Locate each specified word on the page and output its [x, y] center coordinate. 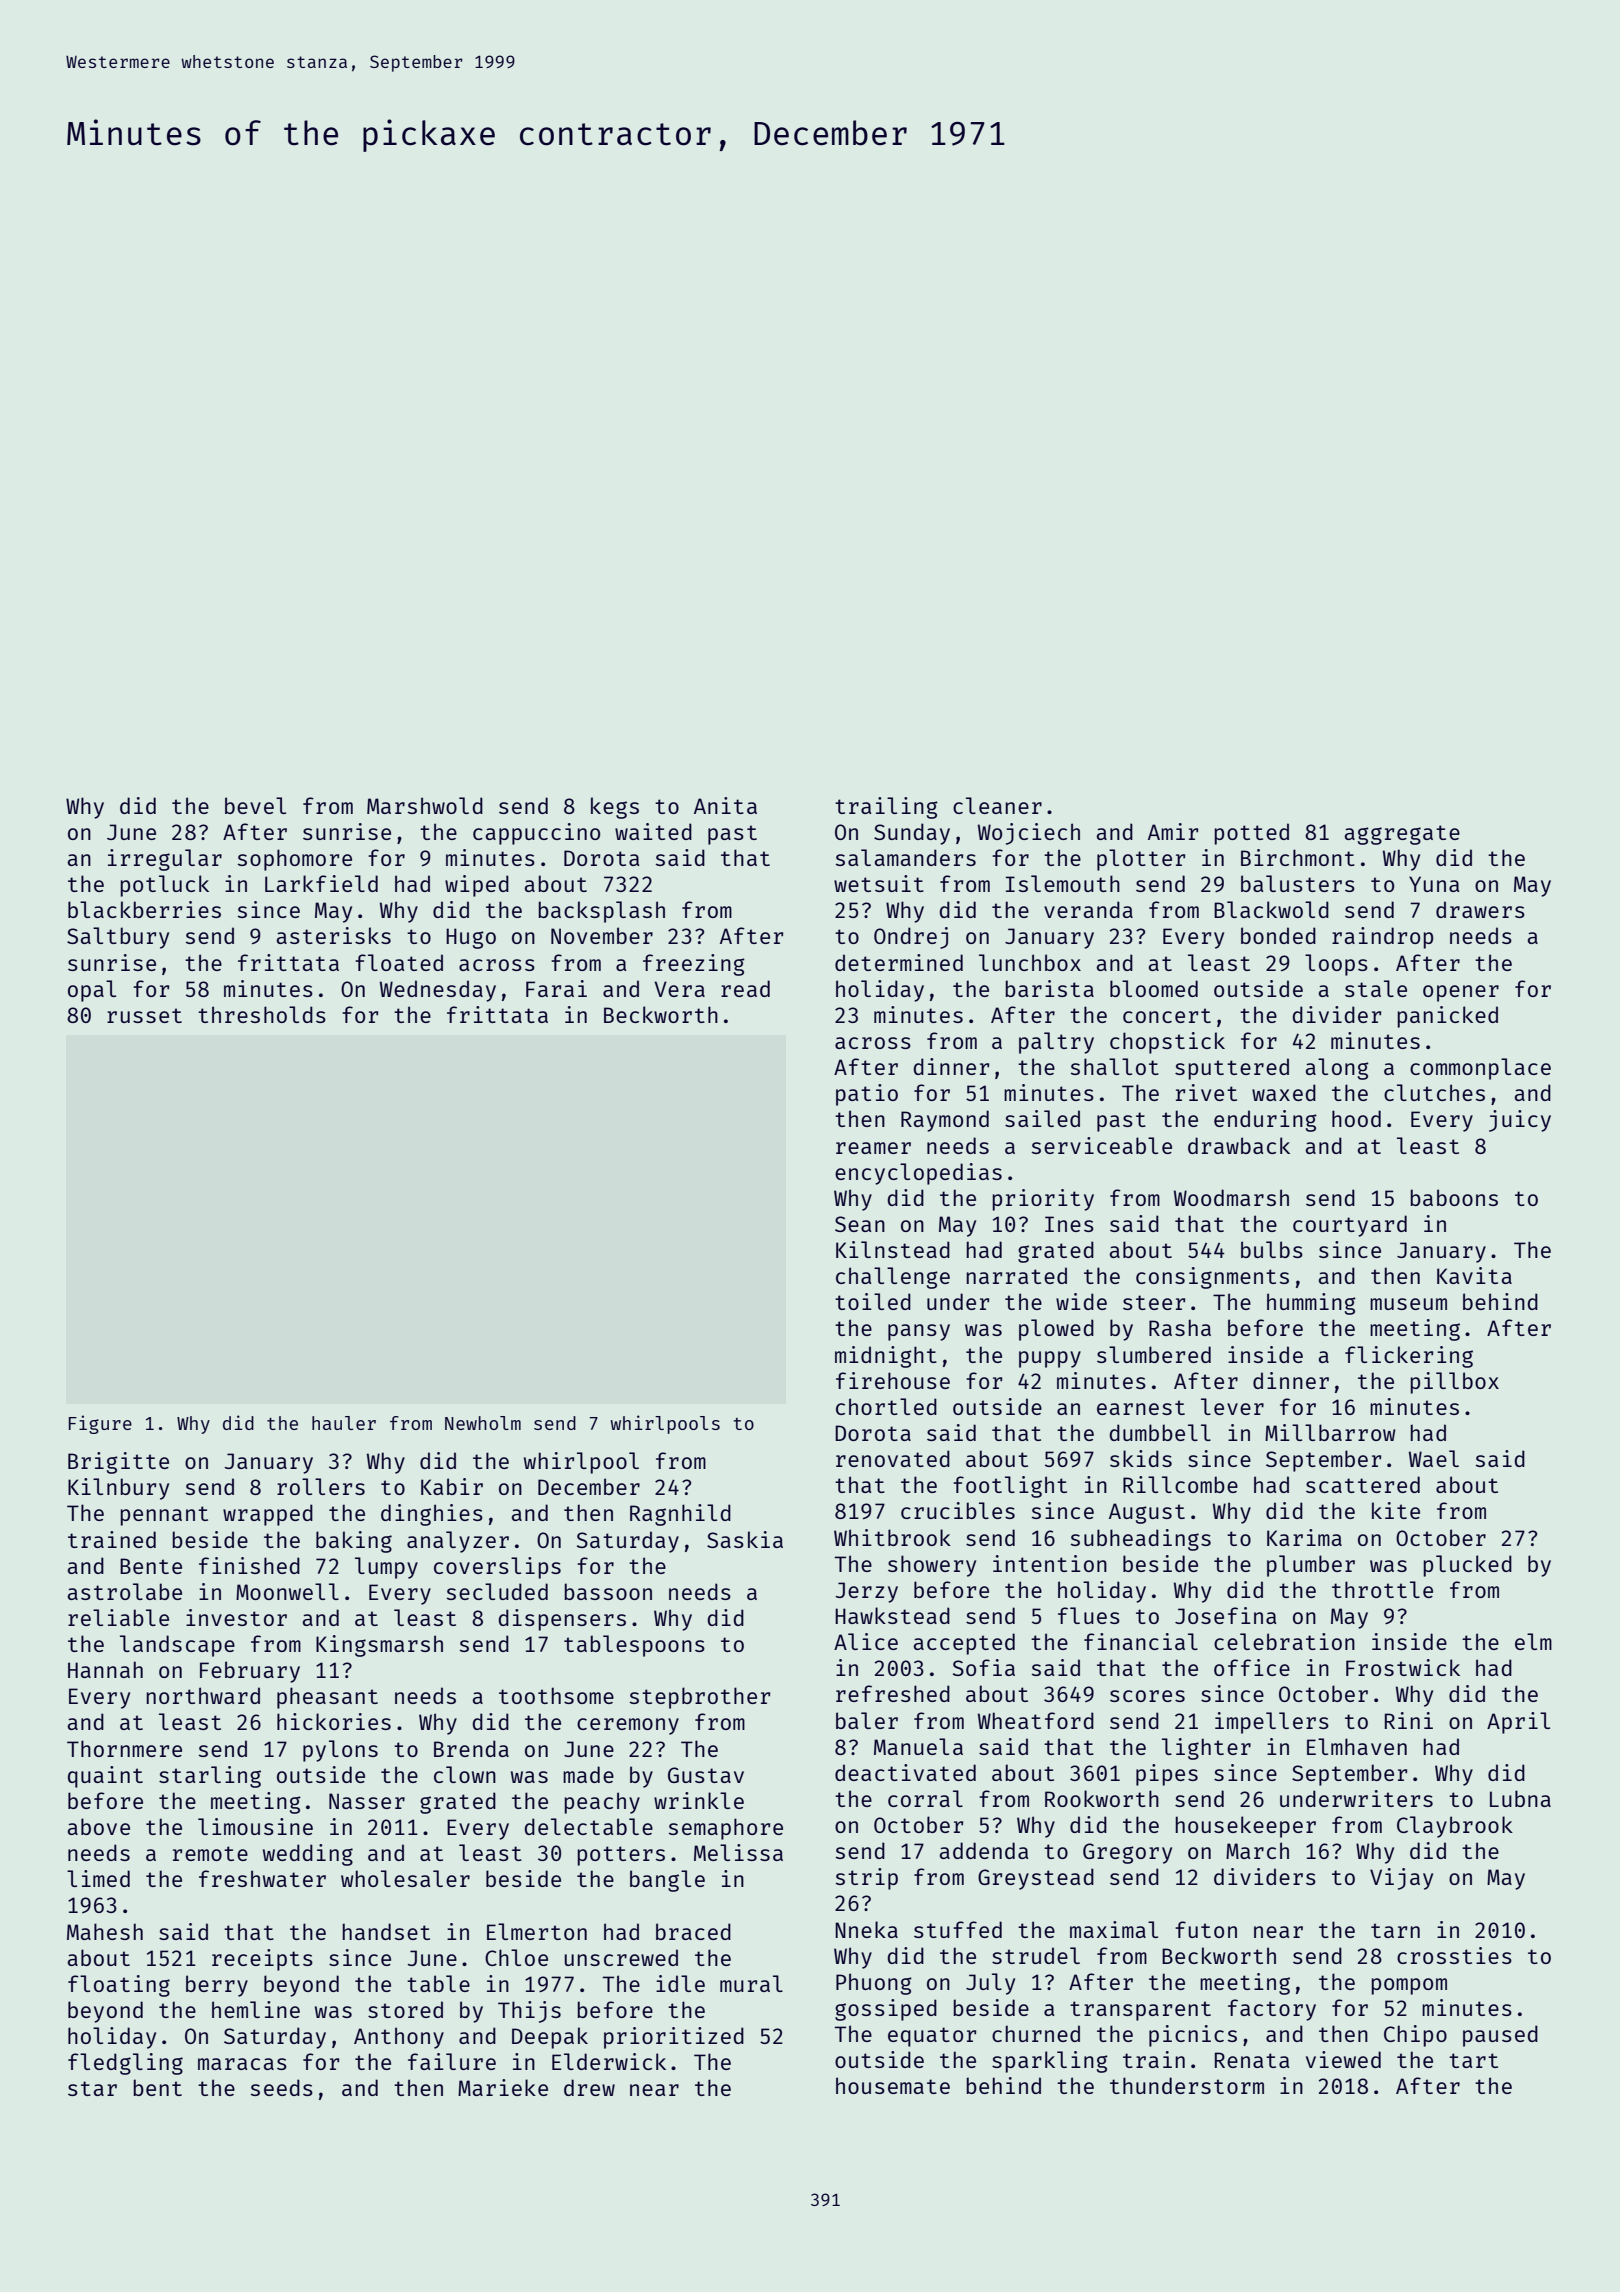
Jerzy [866, 1592]
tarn [1395, 1930]
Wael [1434, 1458]
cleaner [997, 805]
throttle [1382, 1589]
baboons [1454, 1197]
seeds [282, 2087]
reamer [873, 1148]
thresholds [262, 1014]
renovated [893, 1458]
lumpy [386, 1568]
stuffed [958, 1929]
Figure [100, 1424]
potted [1251, 834]
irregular [165, 860]
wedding [308, 1855]
